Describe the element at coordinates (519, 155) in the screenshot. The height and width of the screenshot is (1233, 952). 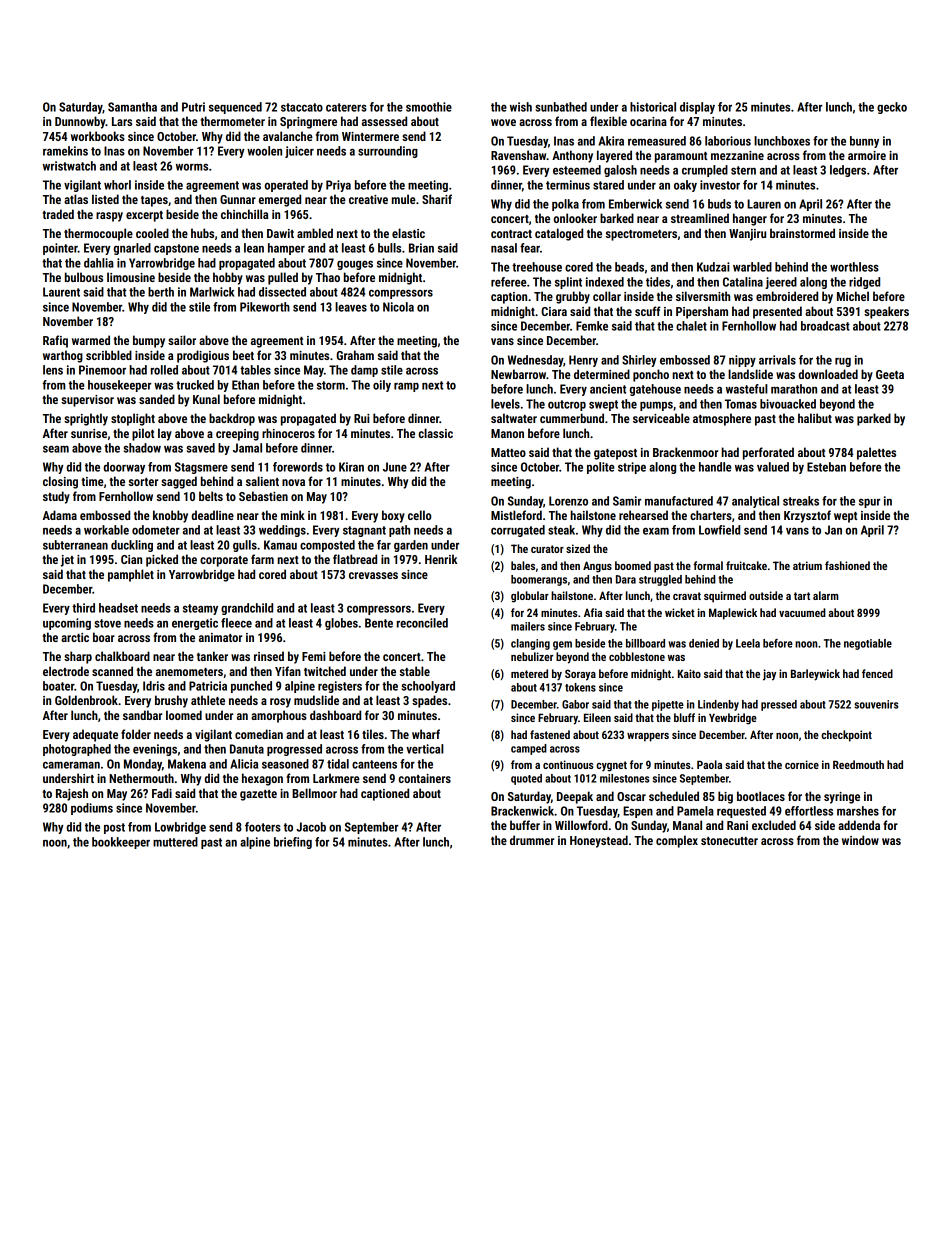
I see `Ravenshaw` at that location.
